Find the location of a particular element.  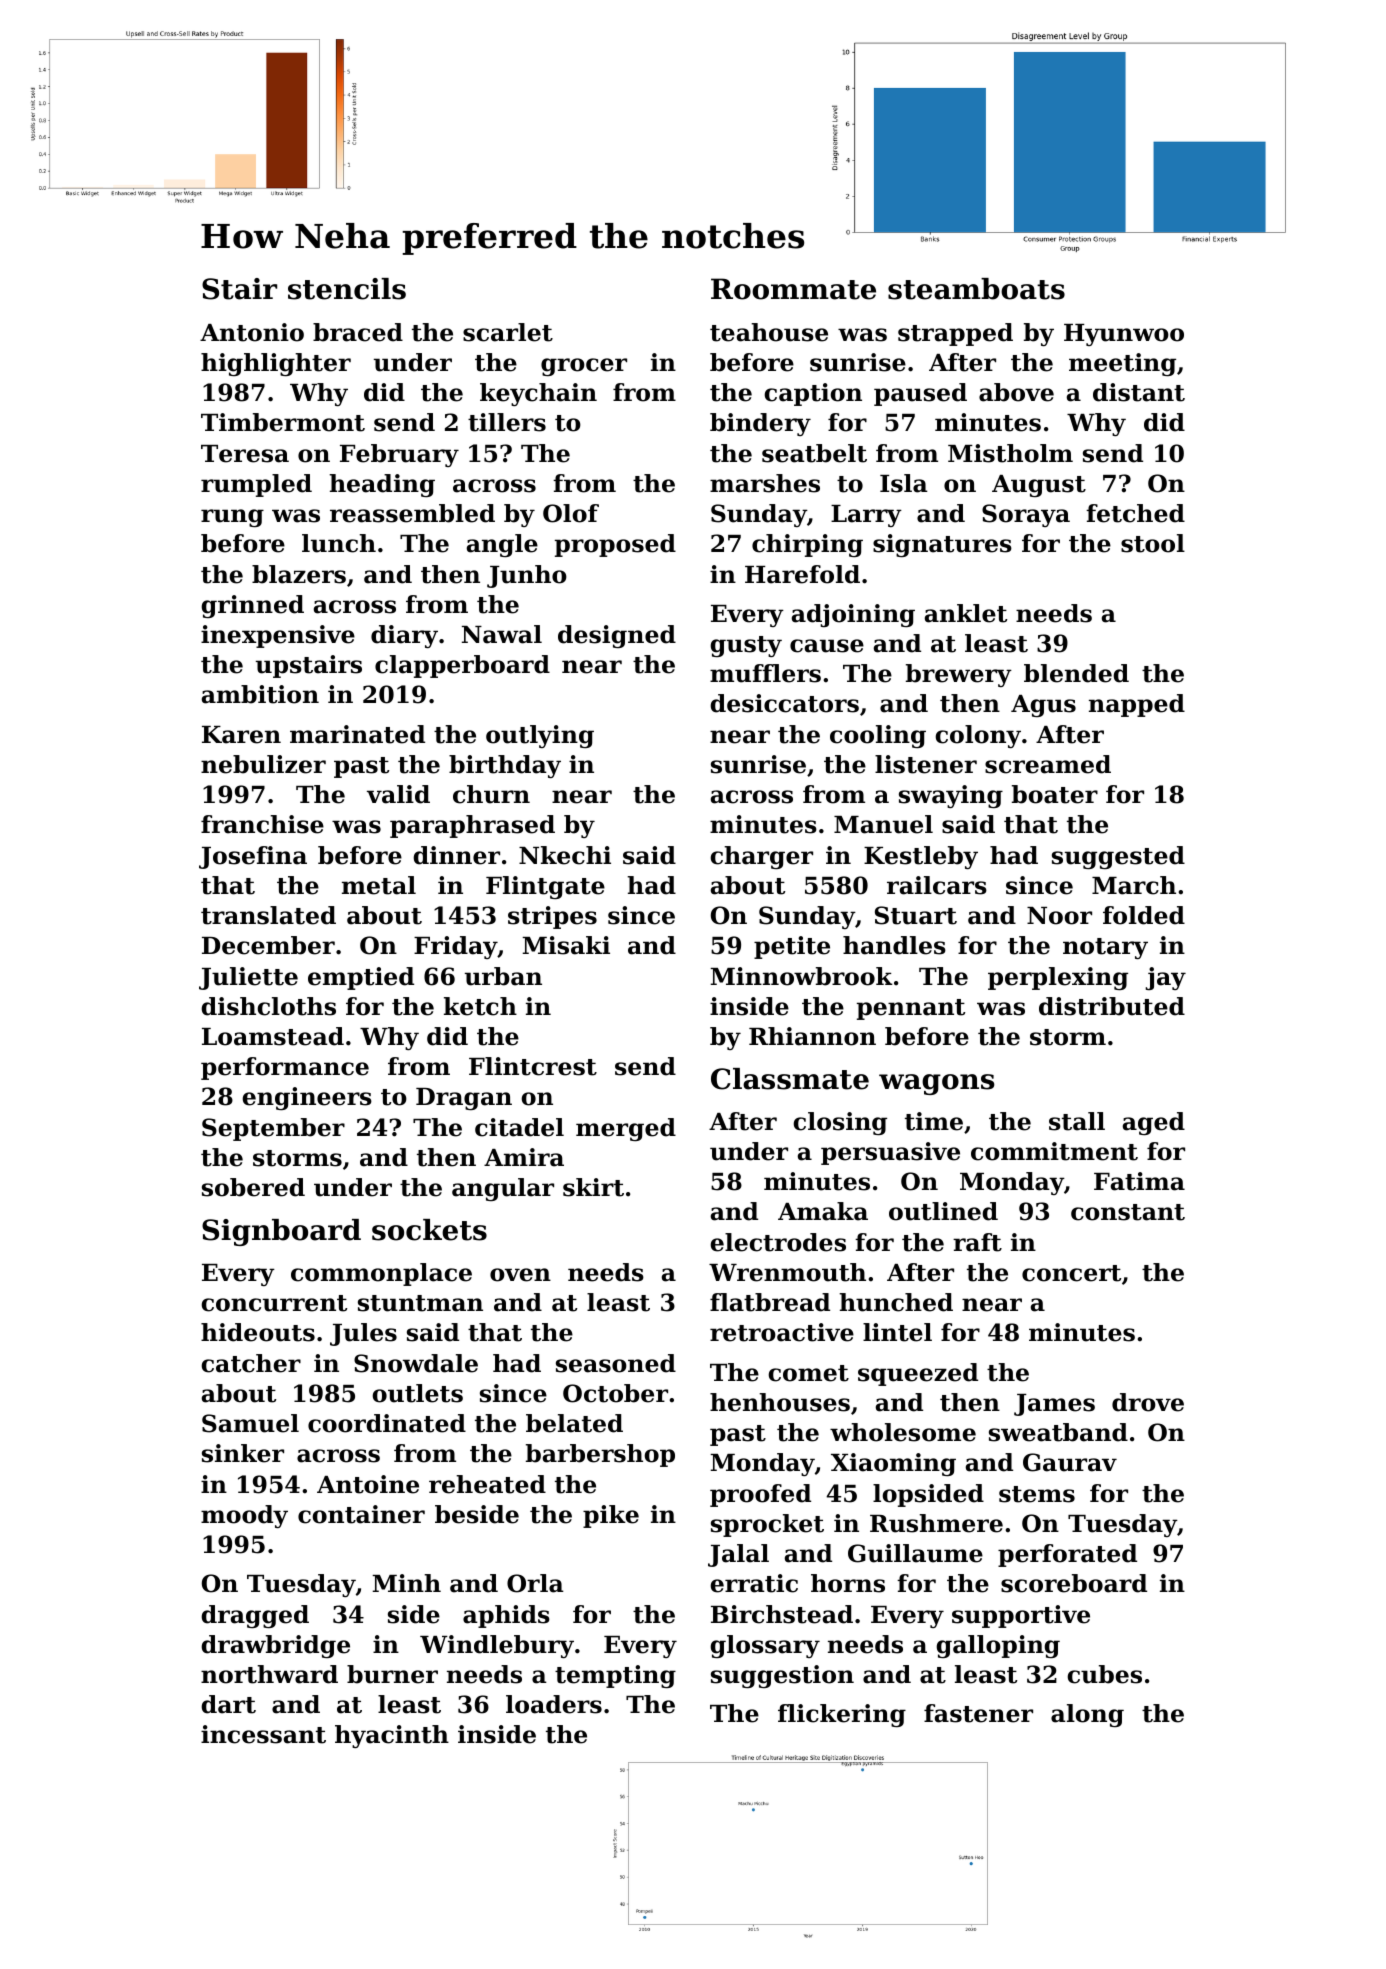

Flintcrest is located at coordinates (533, 1066).
